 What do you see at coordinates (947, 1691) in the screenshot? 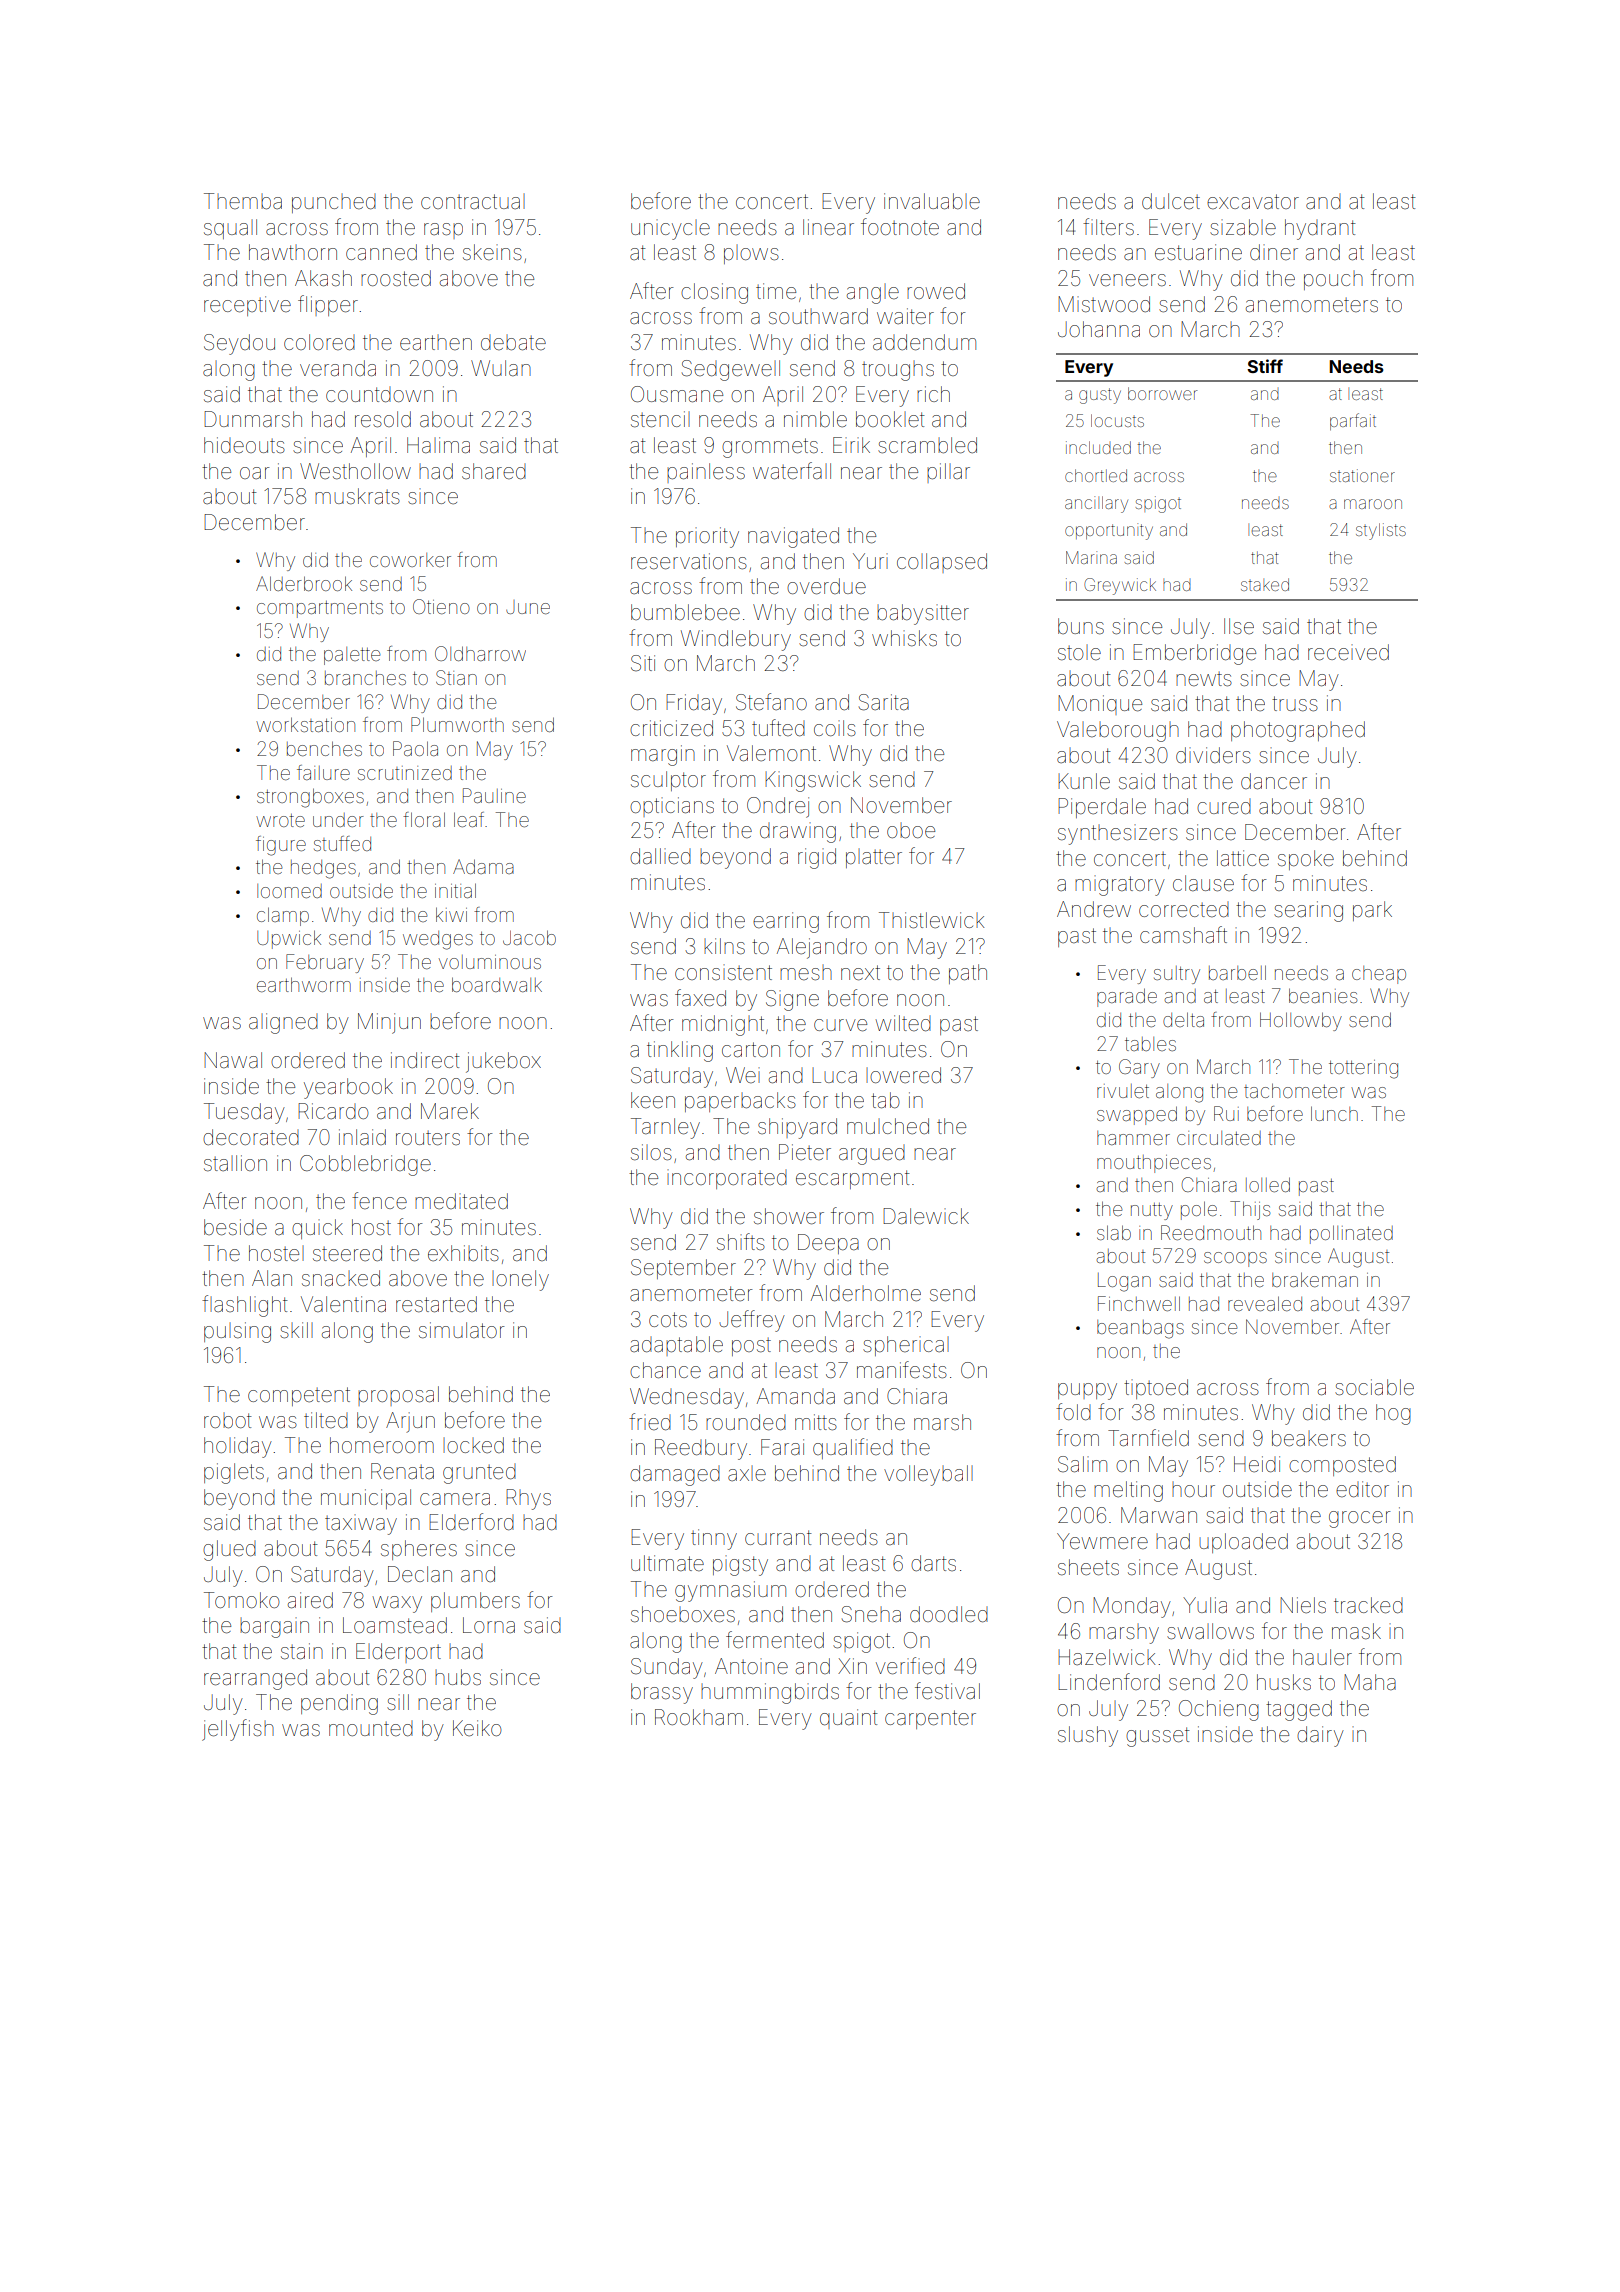
I see `festival` at bounding box center [947, 1691].
